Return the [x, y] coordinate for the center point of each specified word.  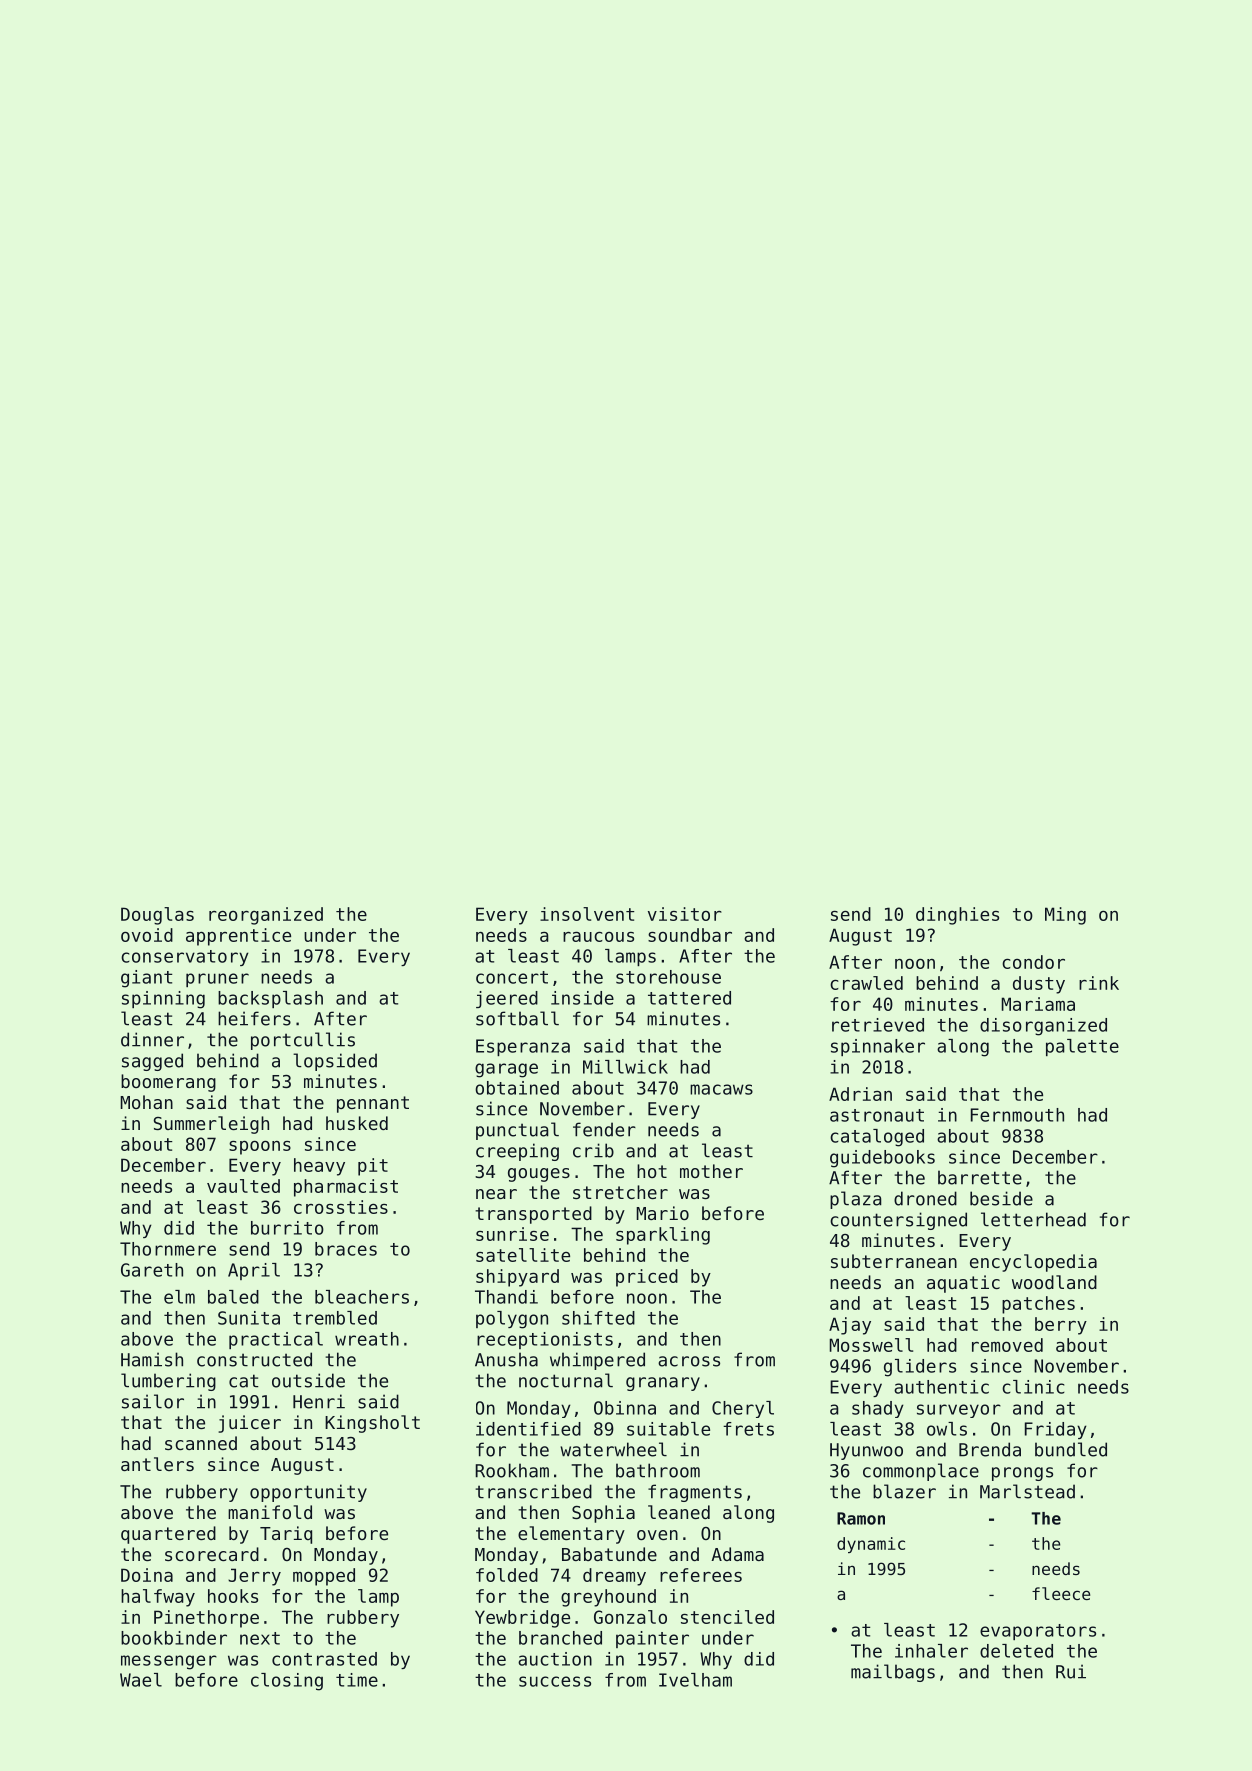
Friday [1056, 1430]
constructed [254, 1359]
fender [604, 1129]
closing [287, 1682]
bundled [1071, 1449]
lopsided [335, 1062]
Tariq [286, 1535]
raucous [598, 937]
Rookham [512, 1470]
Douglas [157, 916]
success [555, 1681]
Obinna [625, 1408]
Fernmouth [1017, 1115]
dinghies [957, 916]
